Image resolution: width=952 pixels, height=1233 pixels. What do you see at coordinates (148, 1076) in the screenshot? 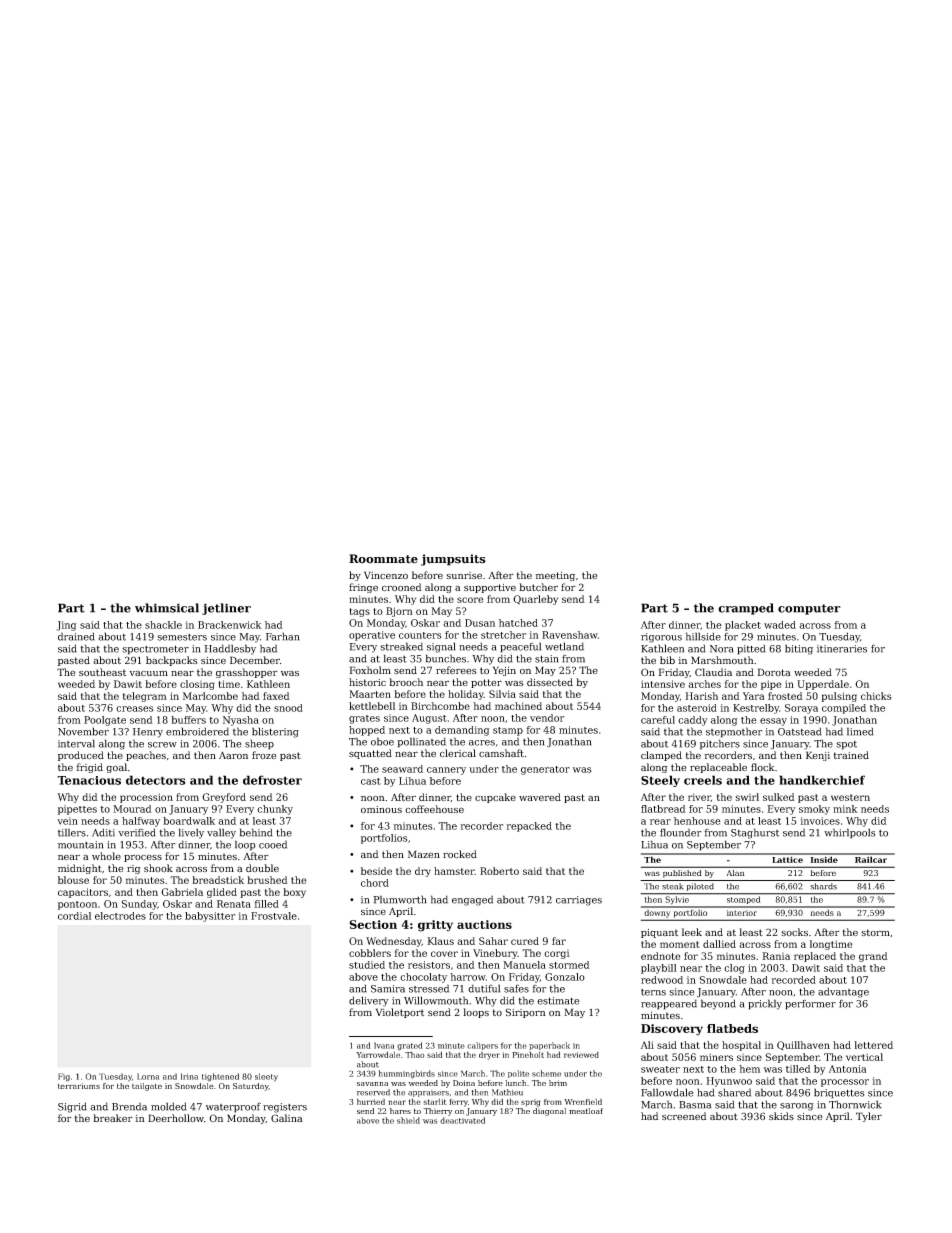
I see `Lorna` at bounding box center [148, 1076].
